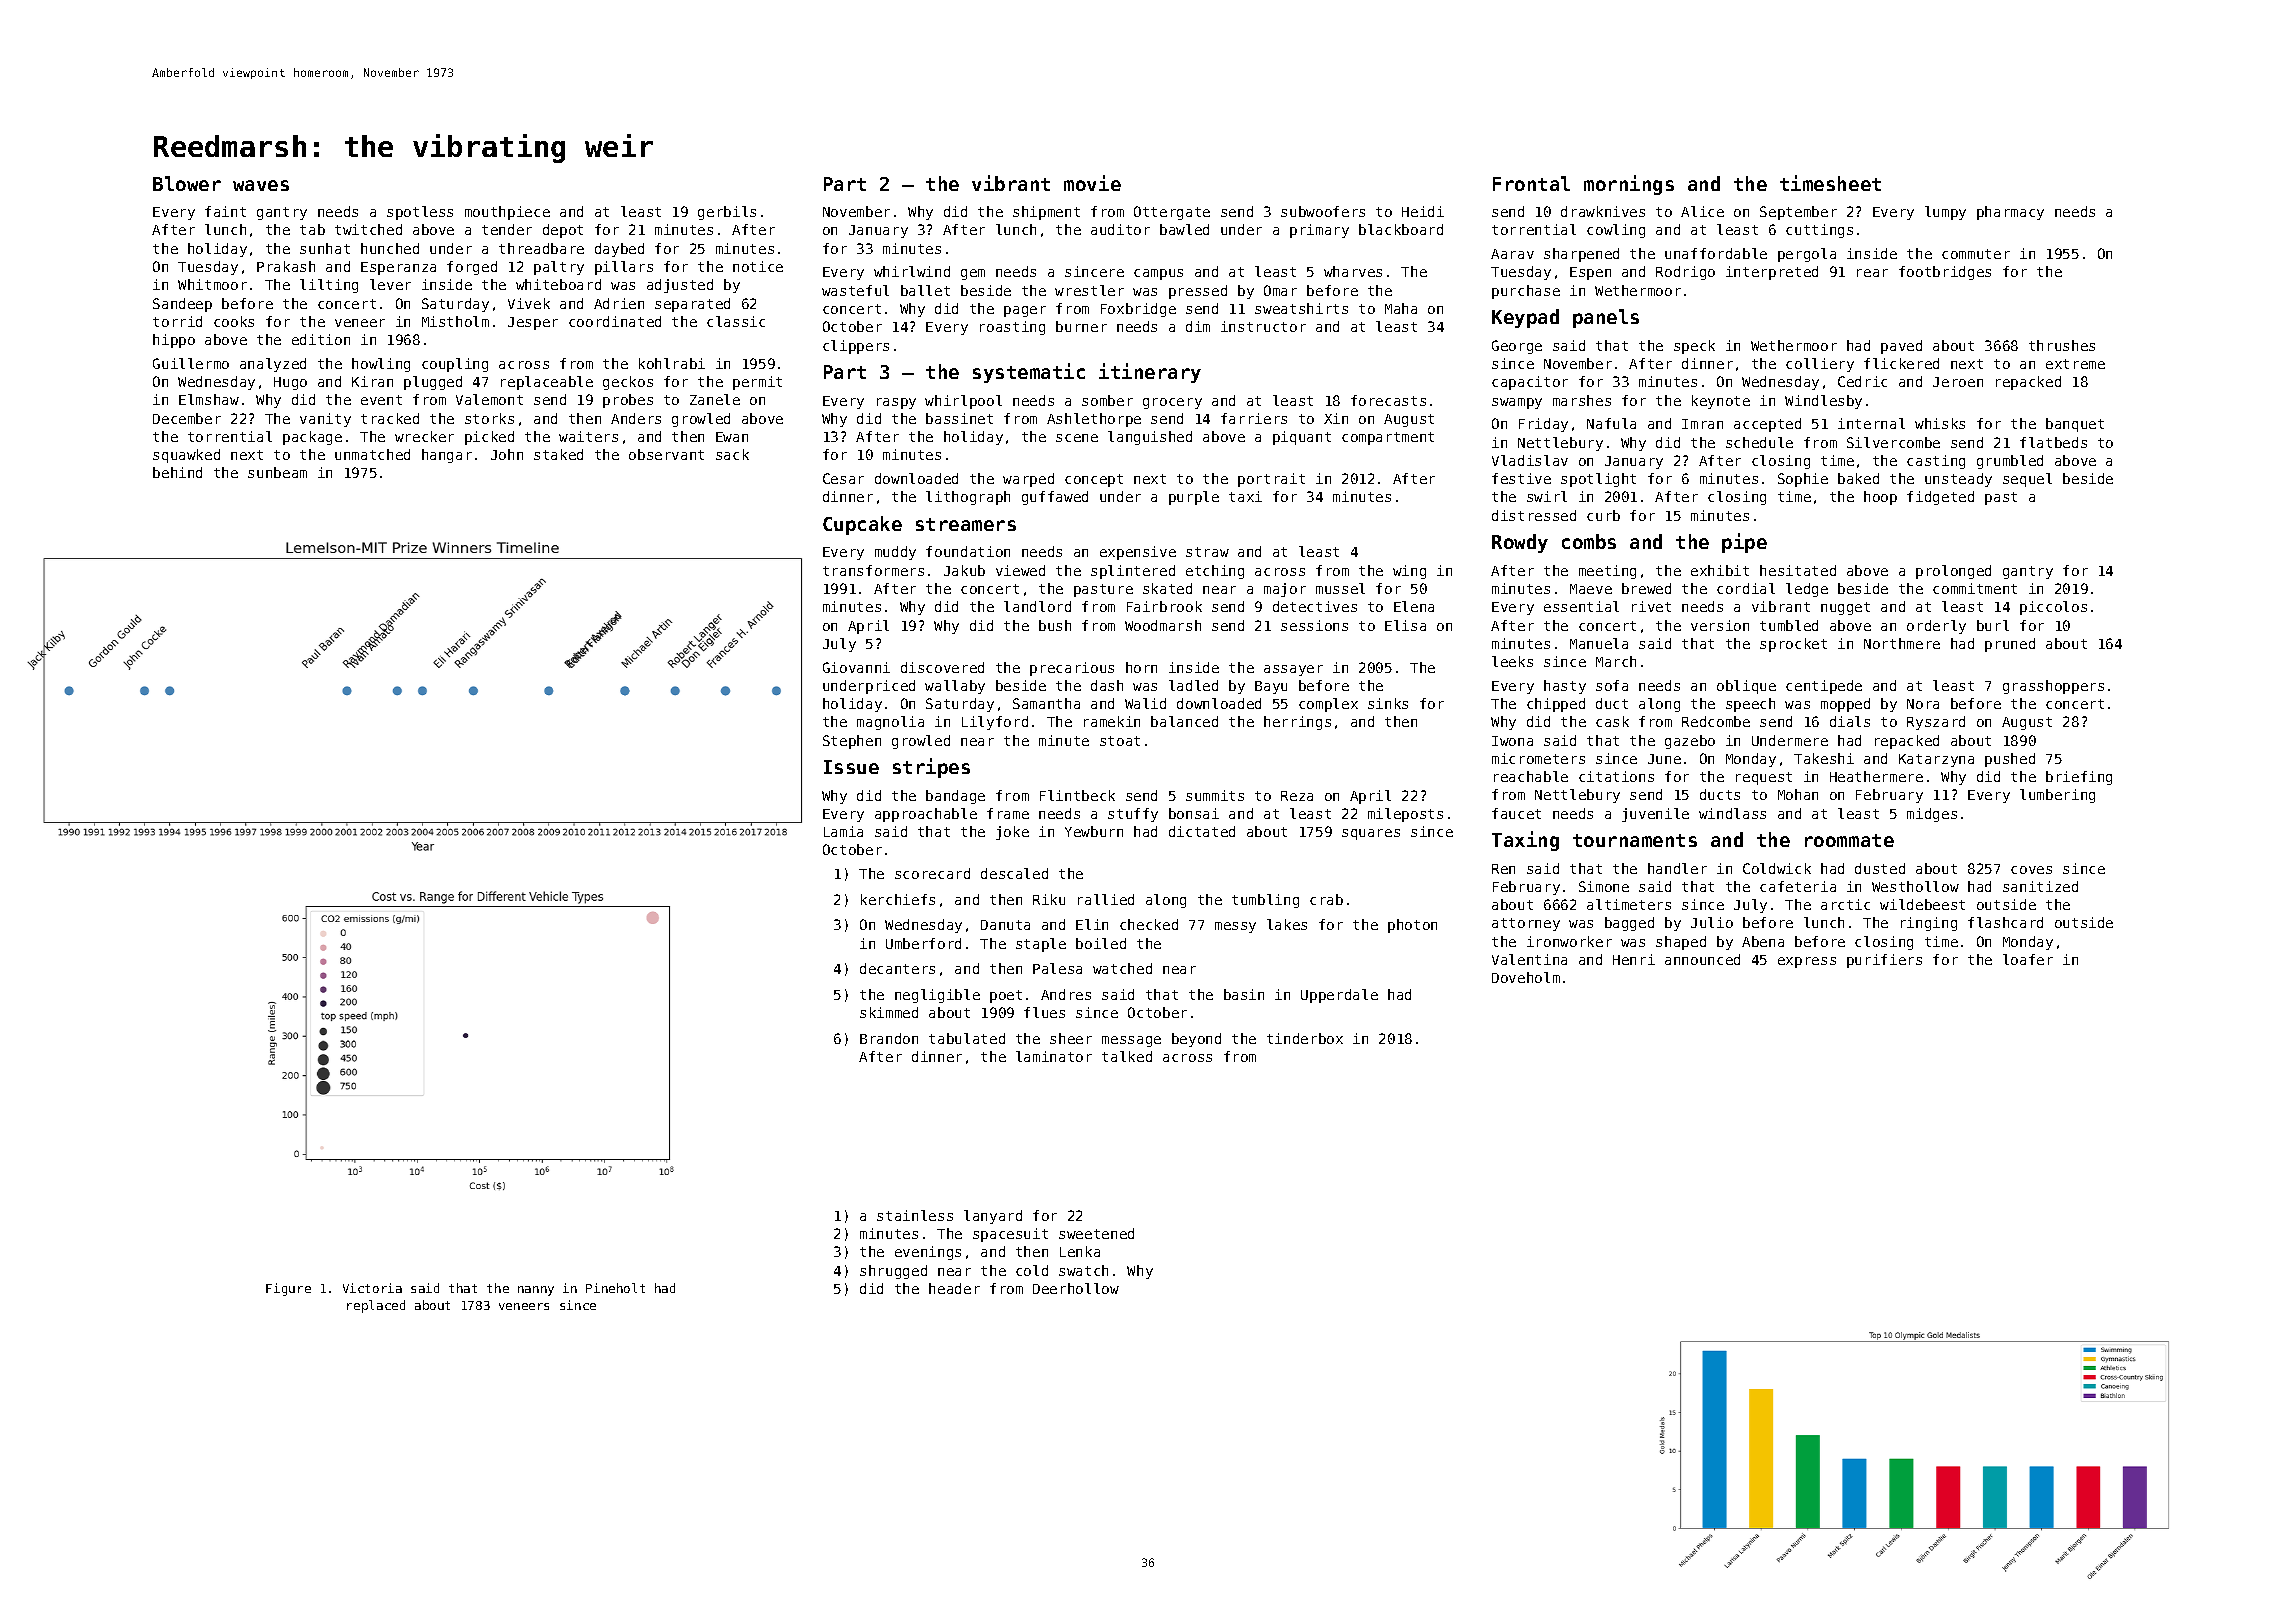 Image resolution: width=2282 pixels, height=1614 pixels. What do you see at coordinates (261, 185) in the screenshot?
I see `waves` at bounding box center [261, 185].
